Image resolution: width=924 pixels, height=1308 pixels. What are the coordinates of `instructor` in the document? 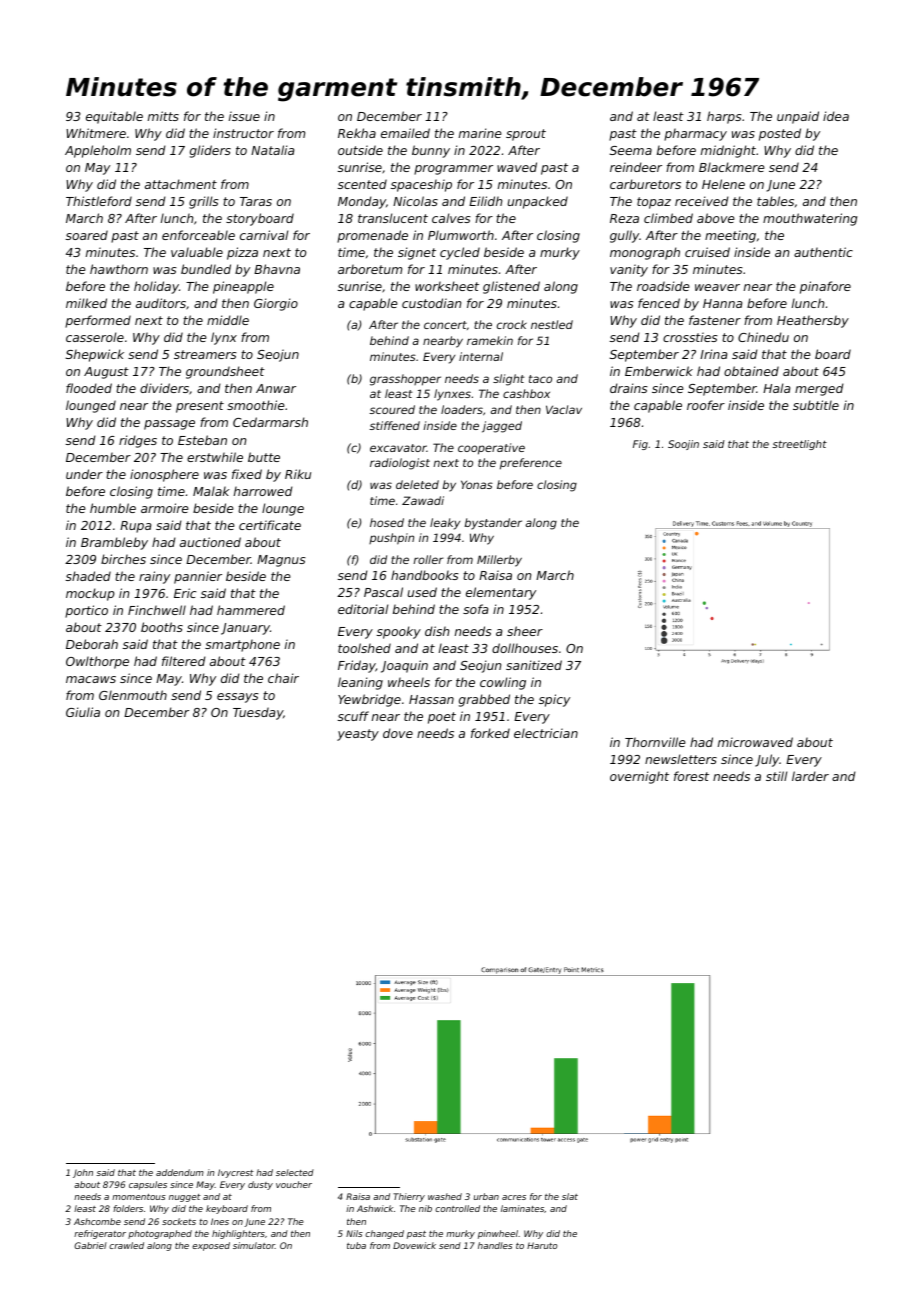 It's located at (243, 133).
